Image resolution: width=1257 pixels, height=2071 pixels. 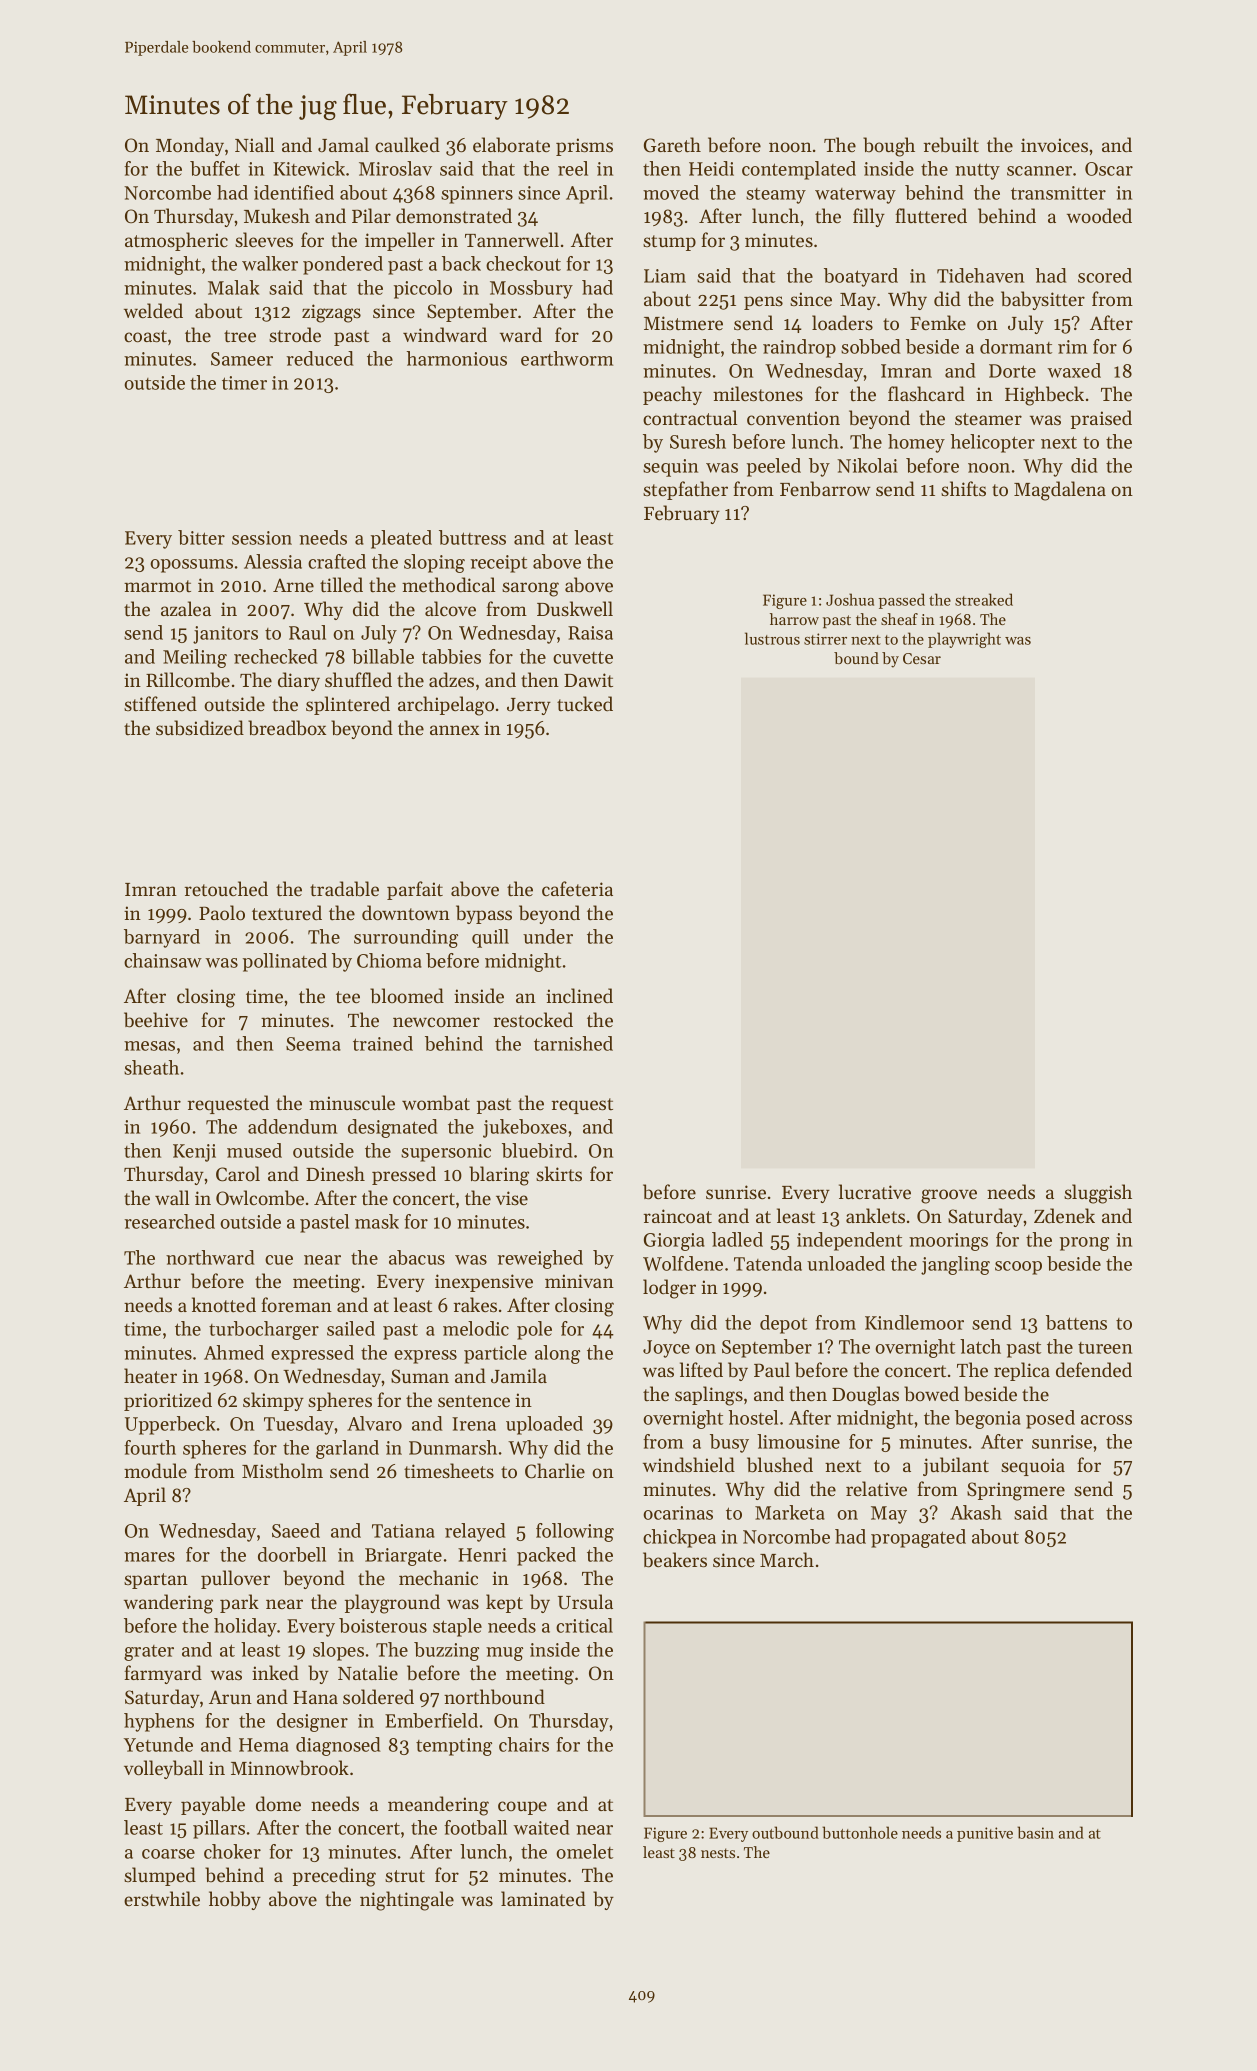 I want to click on Wolfdene, so click(x=683, y=1263).
